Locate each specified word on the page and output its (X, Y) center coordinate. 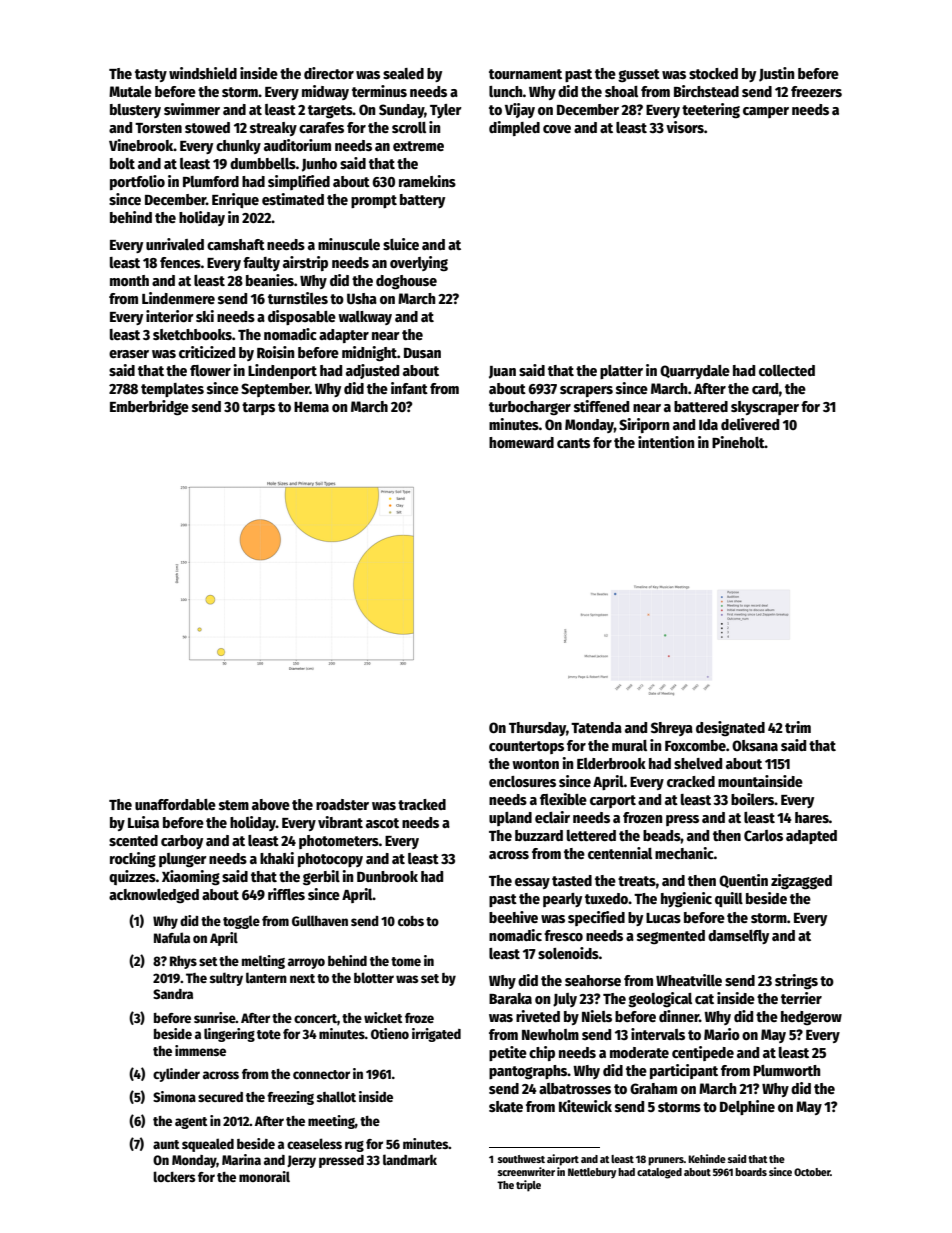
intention (666, 442)
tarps (258, 408)
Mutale (130, 91)
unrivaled (175, 244)
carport (613, 801)
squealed (208, 1145)
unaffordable (175, 804)
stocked (713, 73)
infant (409, 388)
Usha (362, 298)
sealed (403, 73)
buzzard (539, 835)
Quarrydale (695, 372)
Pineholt (738, 442)
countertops (526, 747)
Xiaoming (191, 878)
